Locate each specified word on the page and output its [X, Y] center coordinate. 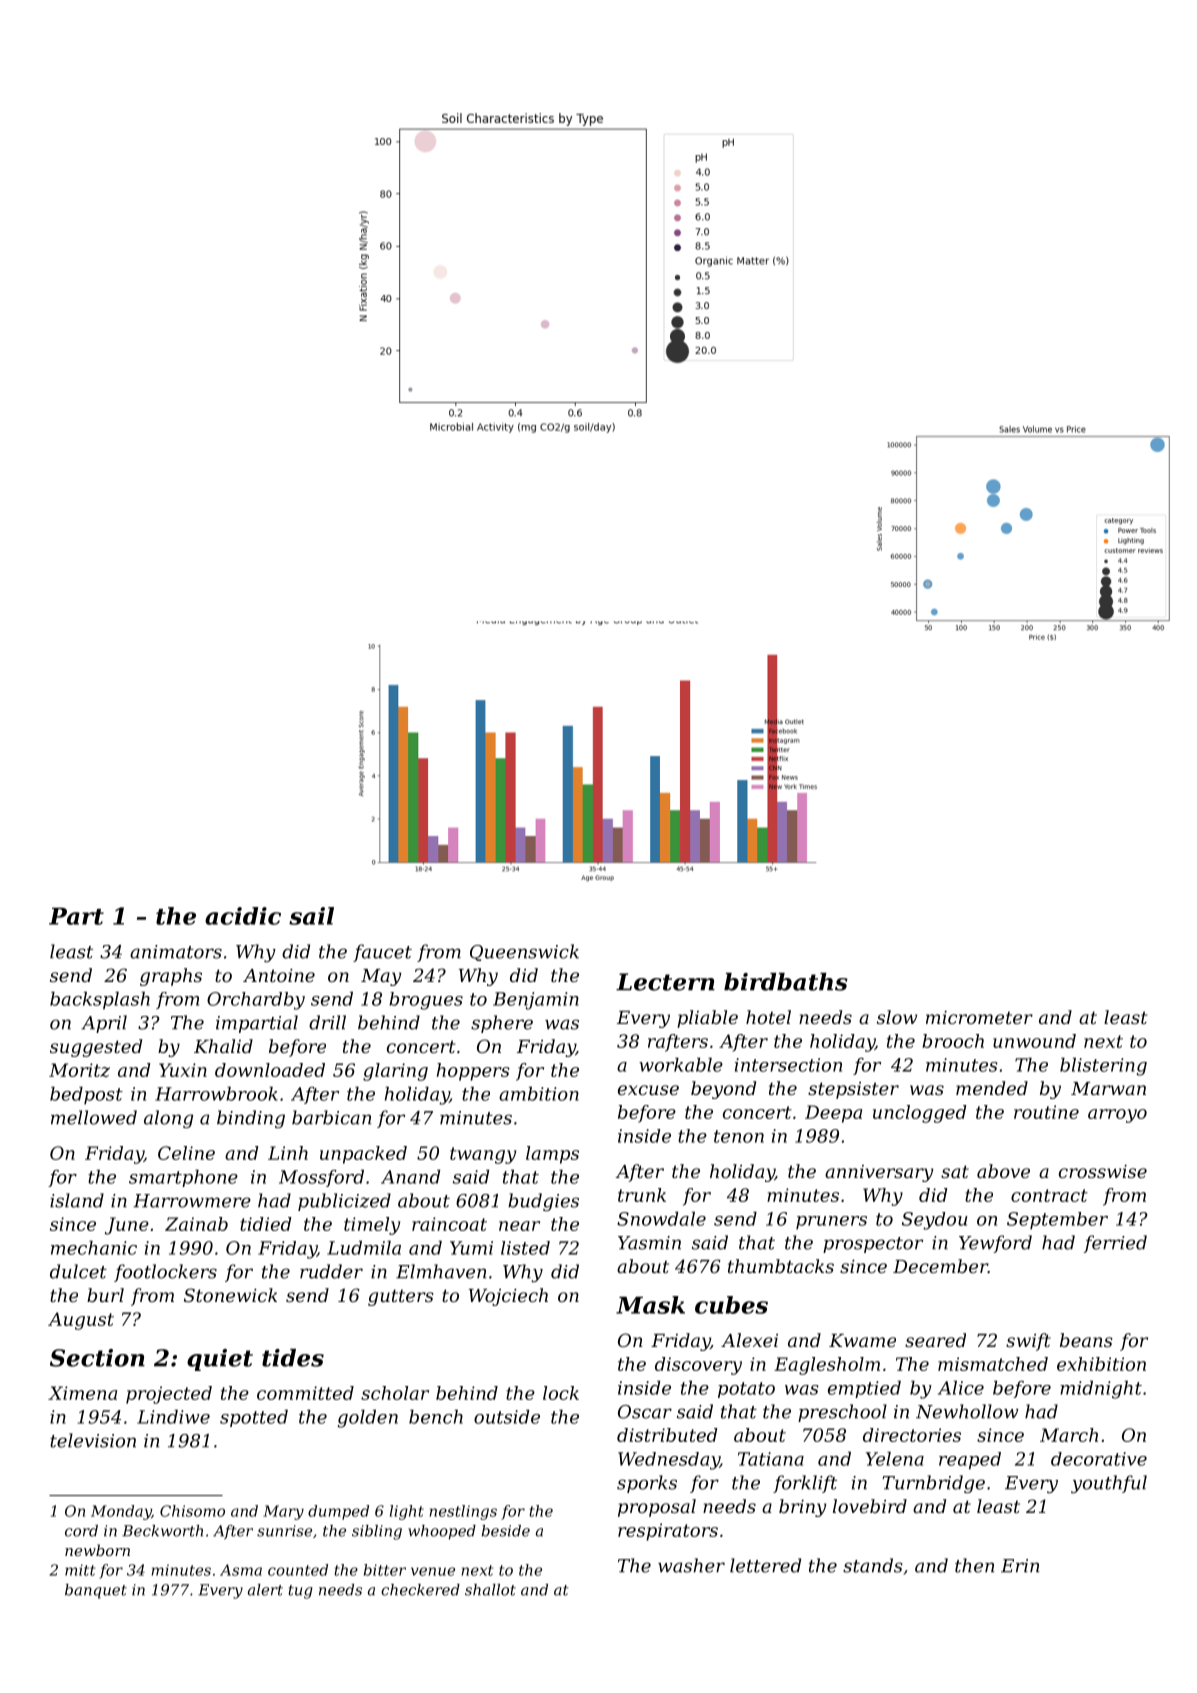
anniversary [879, 1173]
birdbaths [786, 982]
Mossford [321, 1178]
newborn [97, 1550]
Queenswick [524, 952]
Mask [650, 1305]
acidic [243, 916]
